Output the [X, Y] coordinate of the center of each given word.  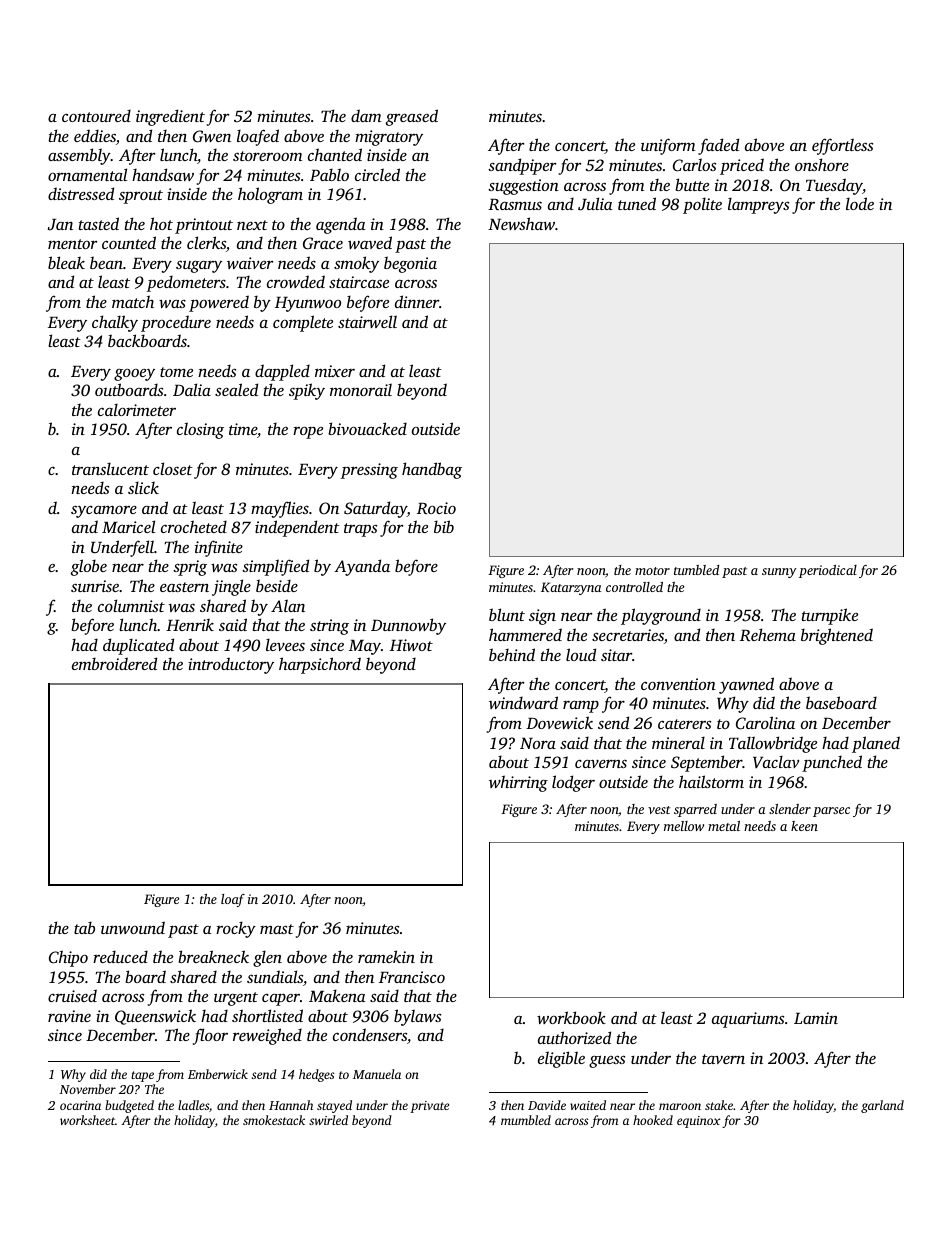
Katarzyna [571, 588]
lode [860, 203]
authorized [574, 1037]
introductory [231, 665]
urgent [236, 999]
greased [412, 117]
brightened [837, 636]
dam [366, 115]
